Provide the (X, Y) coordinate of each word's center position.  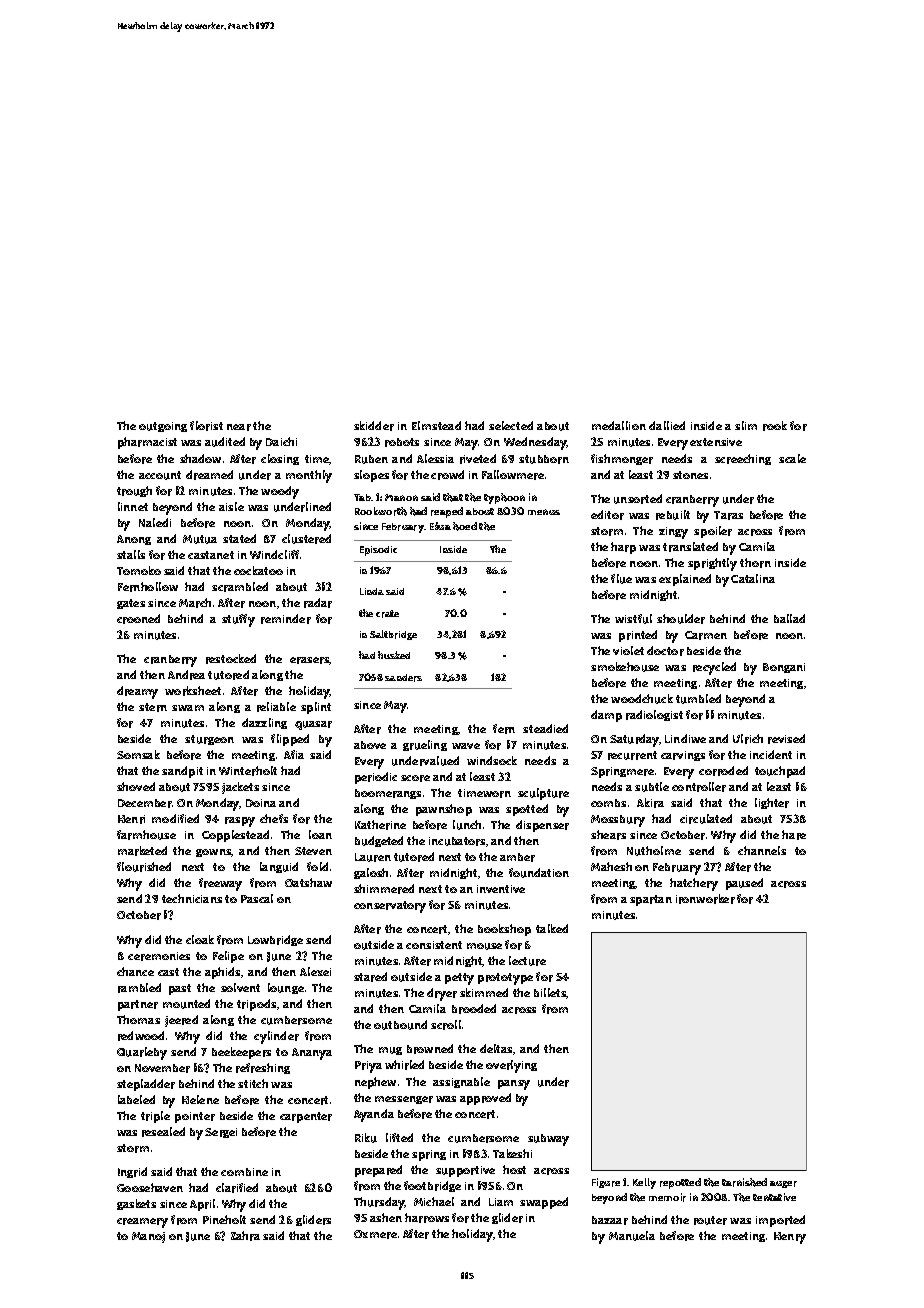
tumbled (698, 699)
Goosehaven (150, 1187)
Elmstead (436, 425)
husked (394, 655)
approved (485, 1099)
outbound (400, 1025)
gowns (214, 853)
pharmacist (147, 443)
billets (550, 993)
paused (744, 884)
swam (188, 708)
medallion (619, 425)
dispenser (542, 826)
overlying (511, 1066)
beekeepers (241, 1053)
